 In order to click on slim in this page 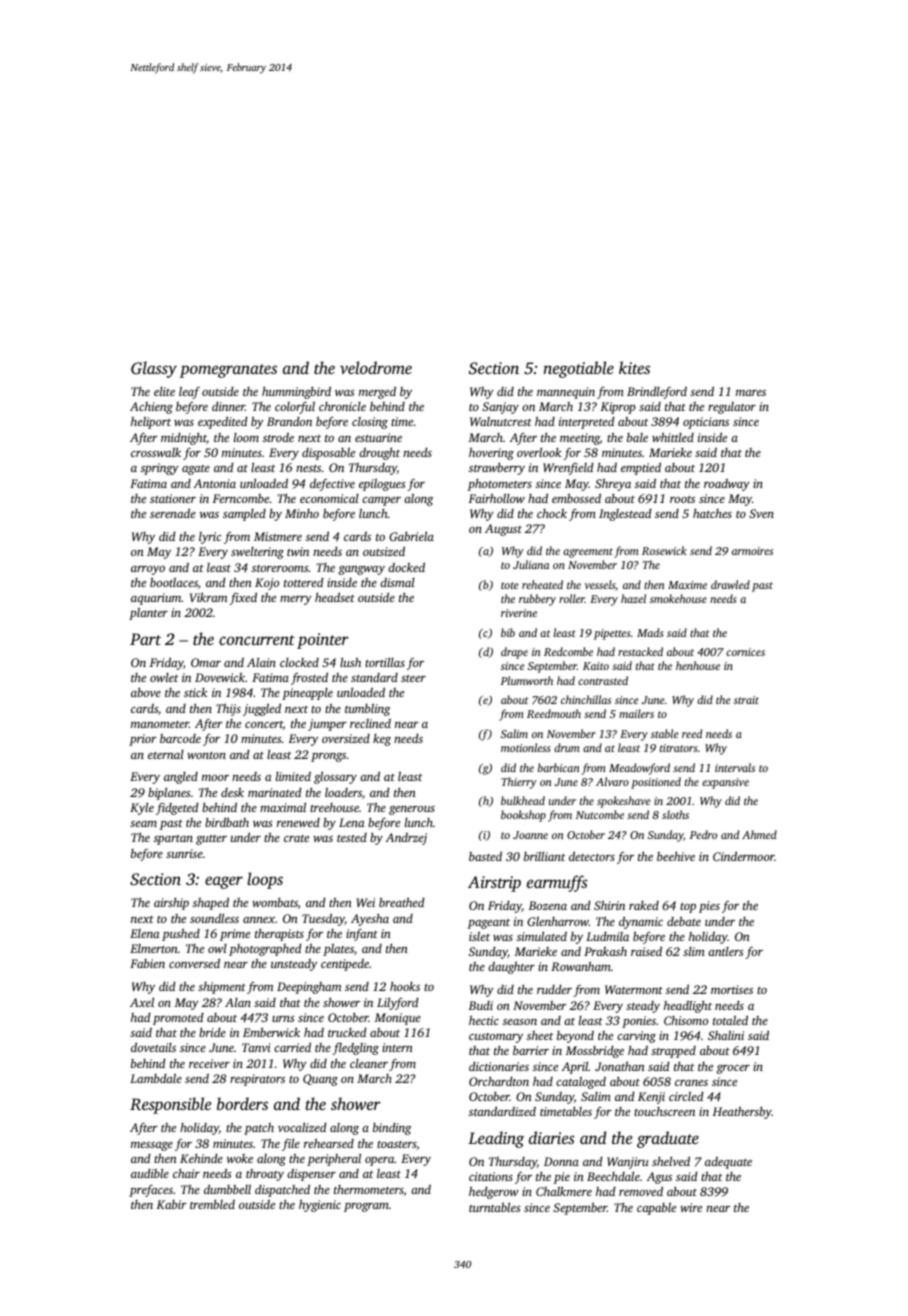, I will do `click(694, 951)`.
